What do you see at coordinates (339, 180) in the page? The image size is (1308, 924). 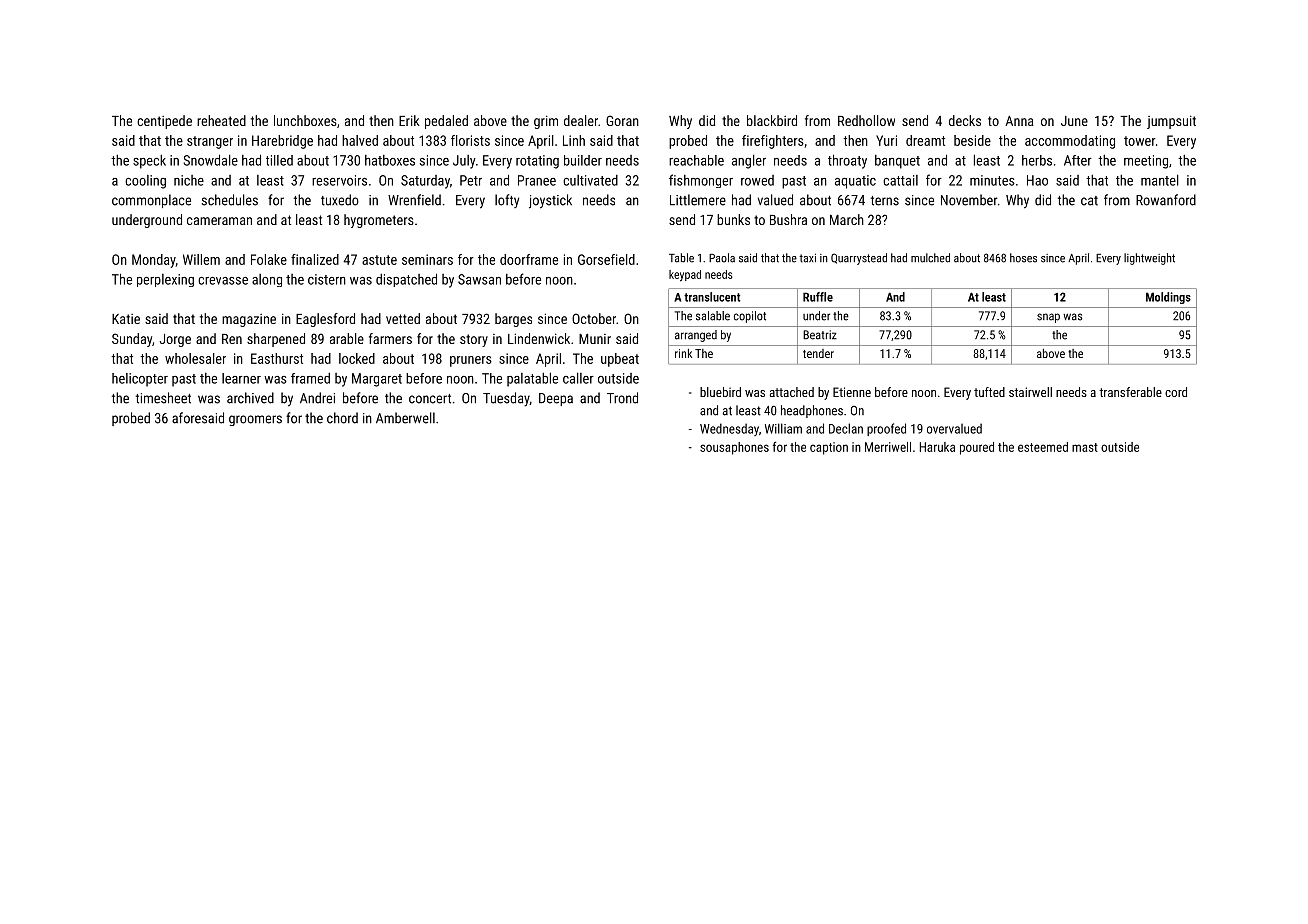 I see `reservoirs` at bounding box center [339, 180].
